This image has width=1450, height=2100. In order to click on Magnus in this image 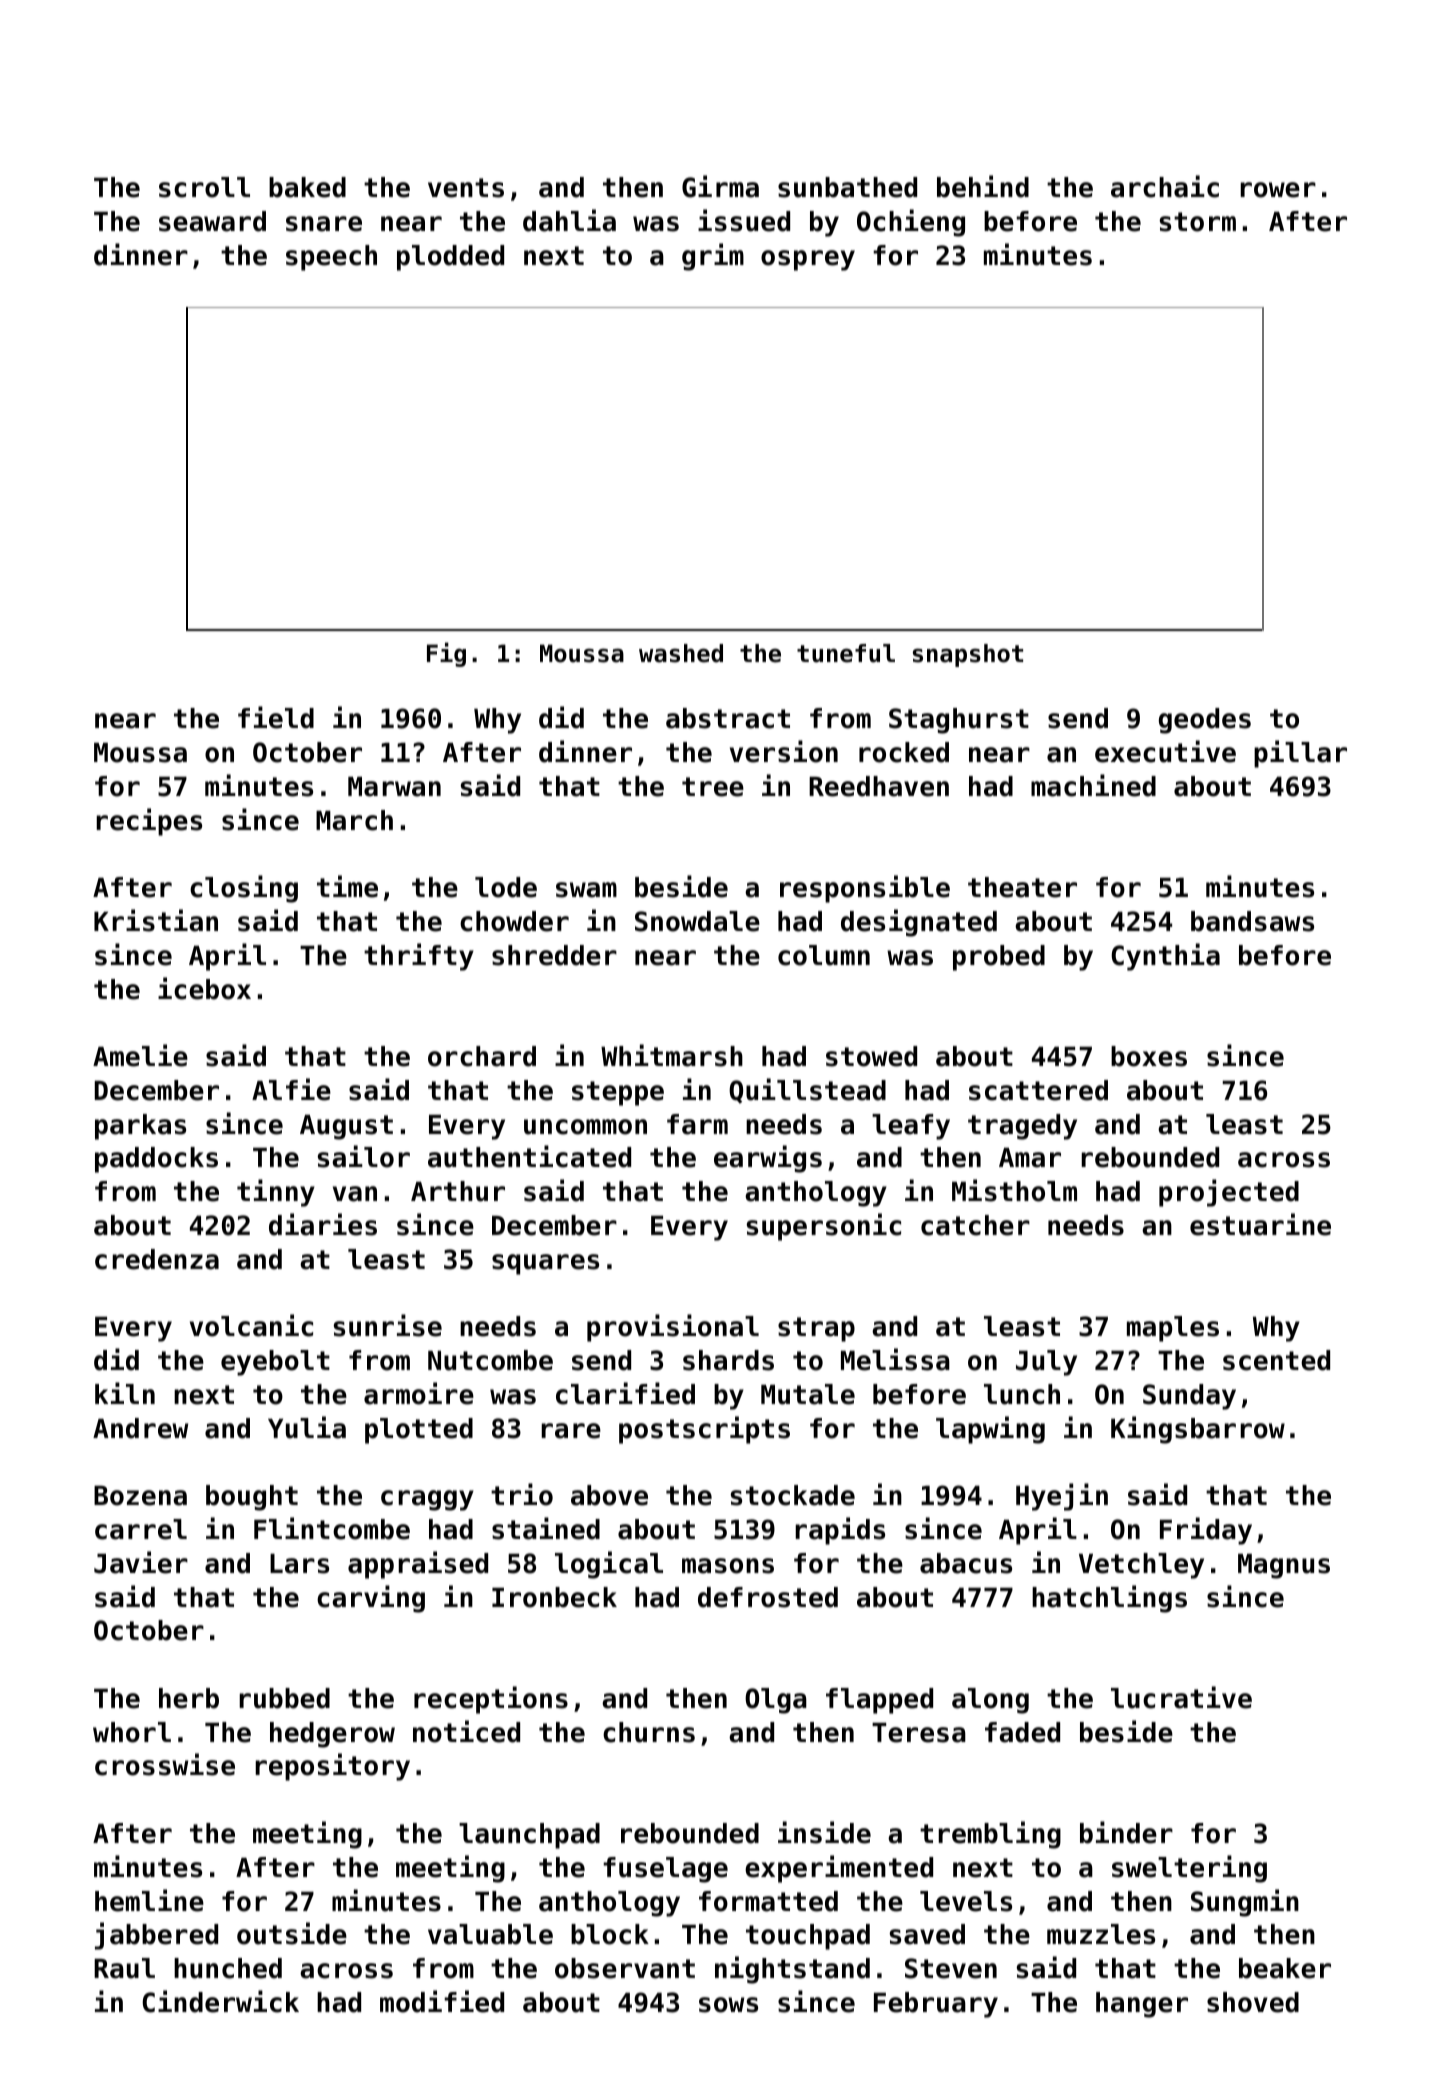, I will do `click(1284, 1566)`.
